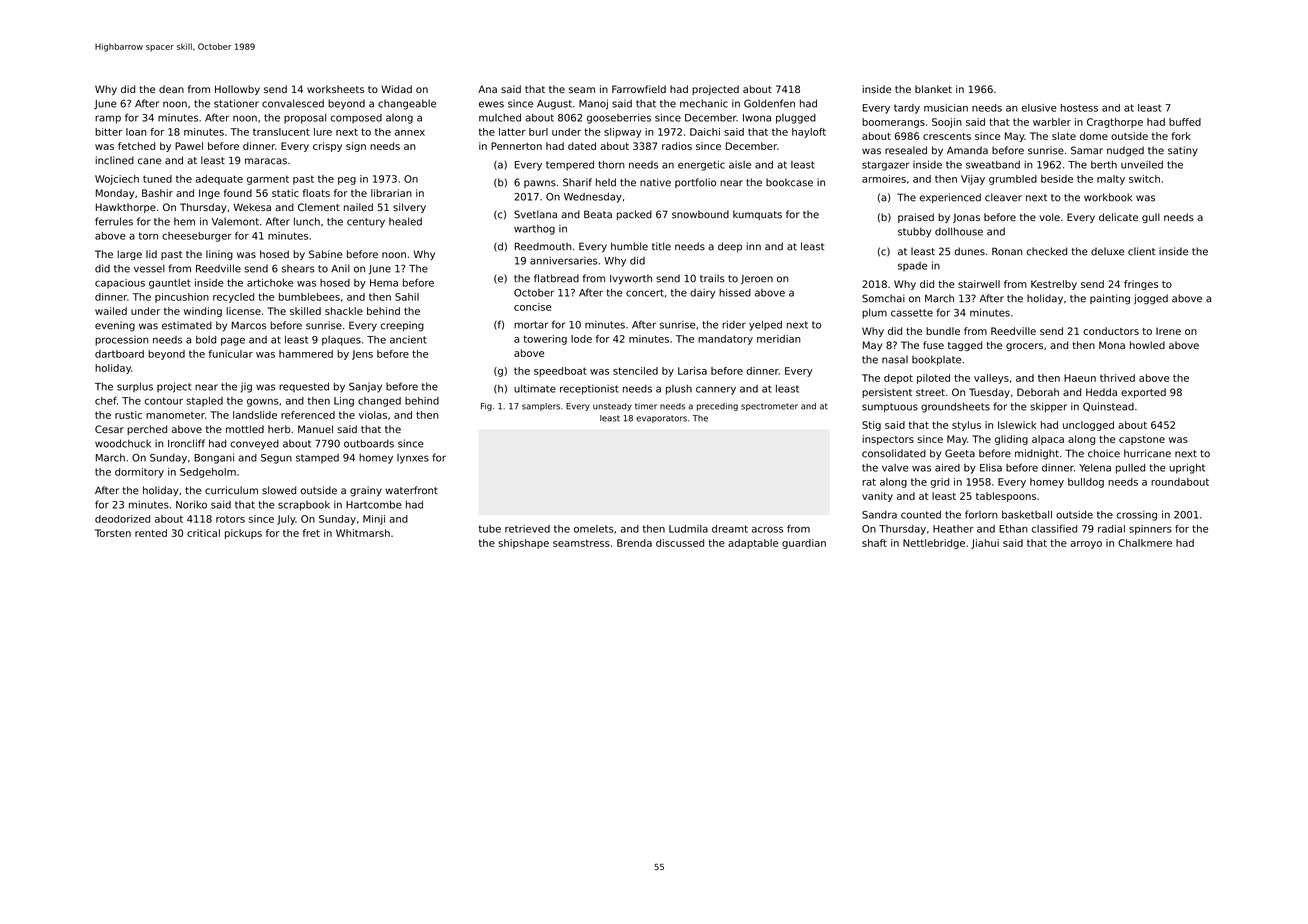 The width and height of the image is (1308, 924). What do you see at coordinates (645, 293) in the image?
I see `concert` at bounding box center [645, 293].
